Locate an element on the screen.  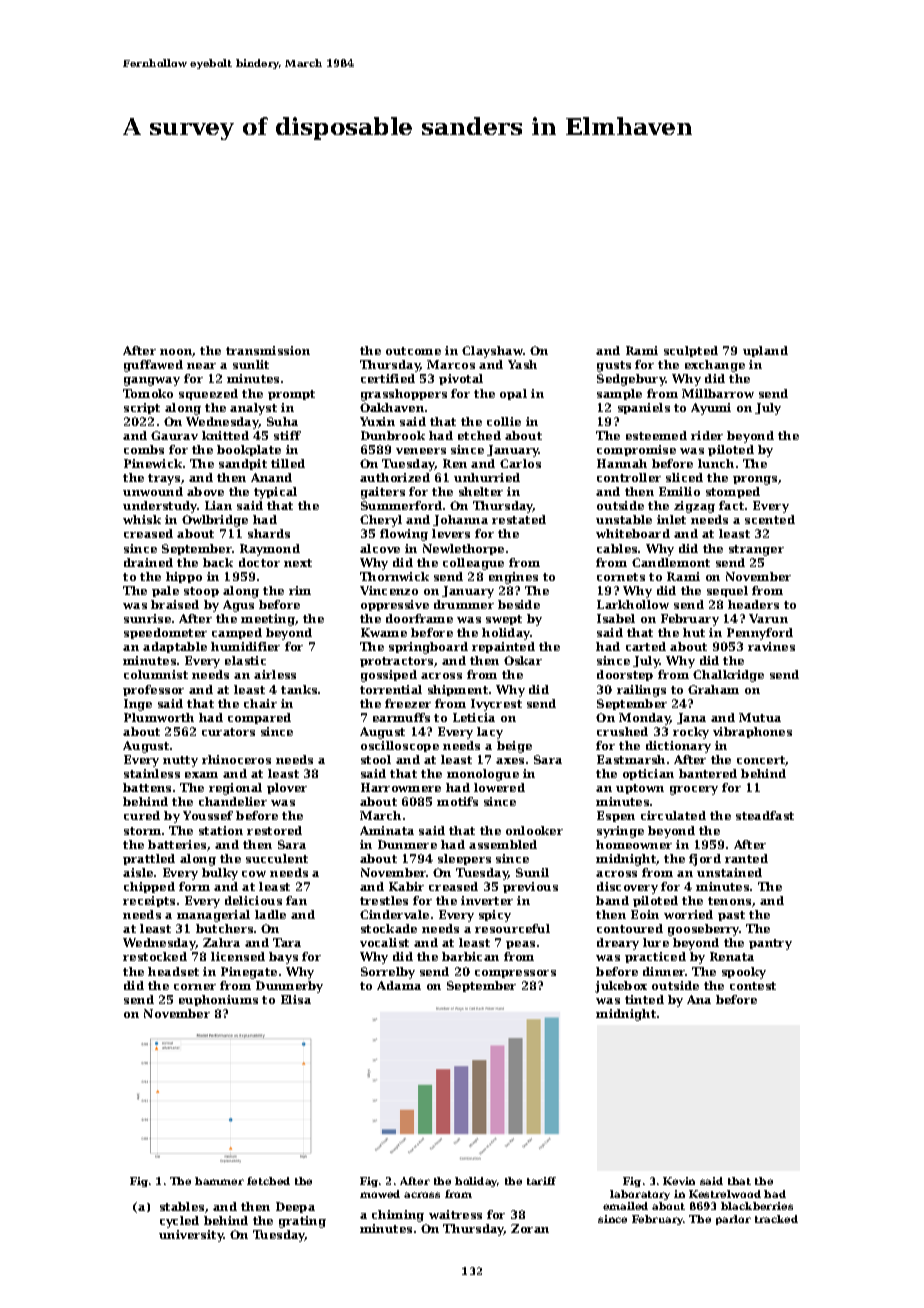
hut is located at coordinates (694, 632).
